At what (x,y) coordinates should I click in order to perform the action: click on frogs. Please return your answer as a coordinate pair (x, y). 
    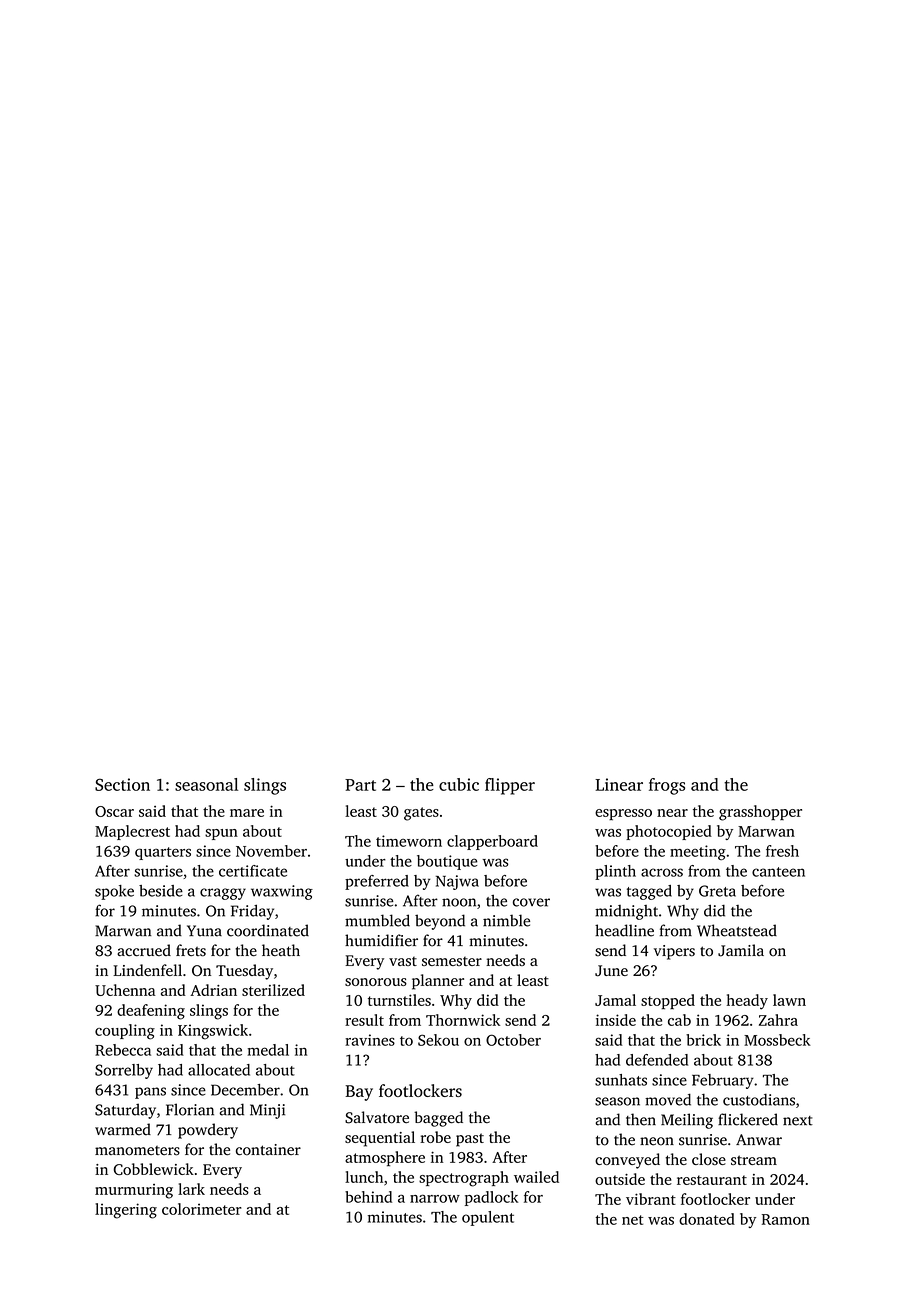
    Looking at the image, I should click on (667, 786).
